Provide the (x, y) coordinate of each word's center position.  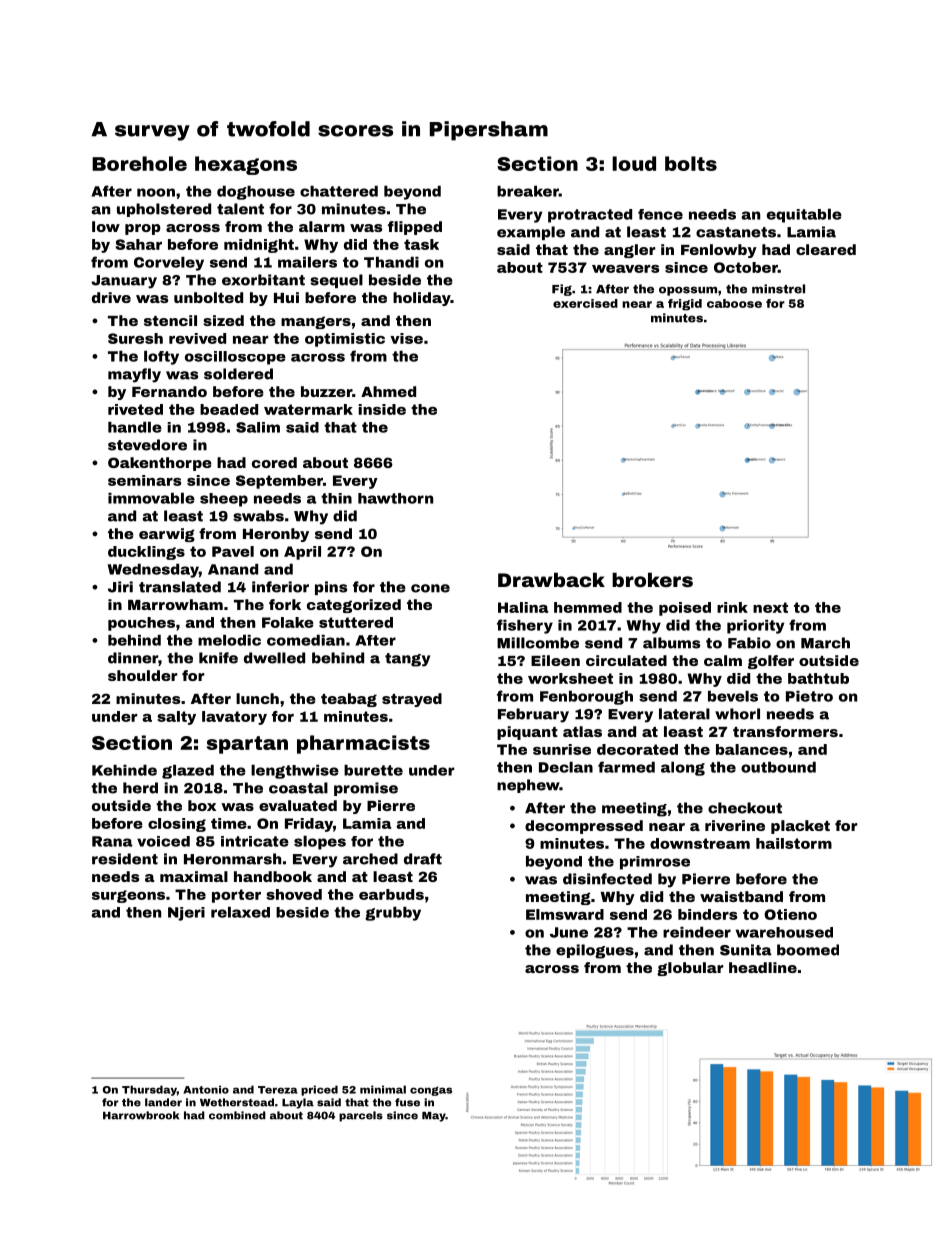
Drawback (551, 579)
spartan (247, 745)
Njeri (186, 914)
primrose (655, 863)
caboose (734, 303)
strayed (412, 700)
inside (382, 409)
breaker (528, 191)
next (770, 607)
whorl (737, 714)
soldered (238, 374)
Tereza (278, 1090)
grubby (393, 914)
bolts (691, 163)
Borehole (139, 163)
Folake (288, 622)
